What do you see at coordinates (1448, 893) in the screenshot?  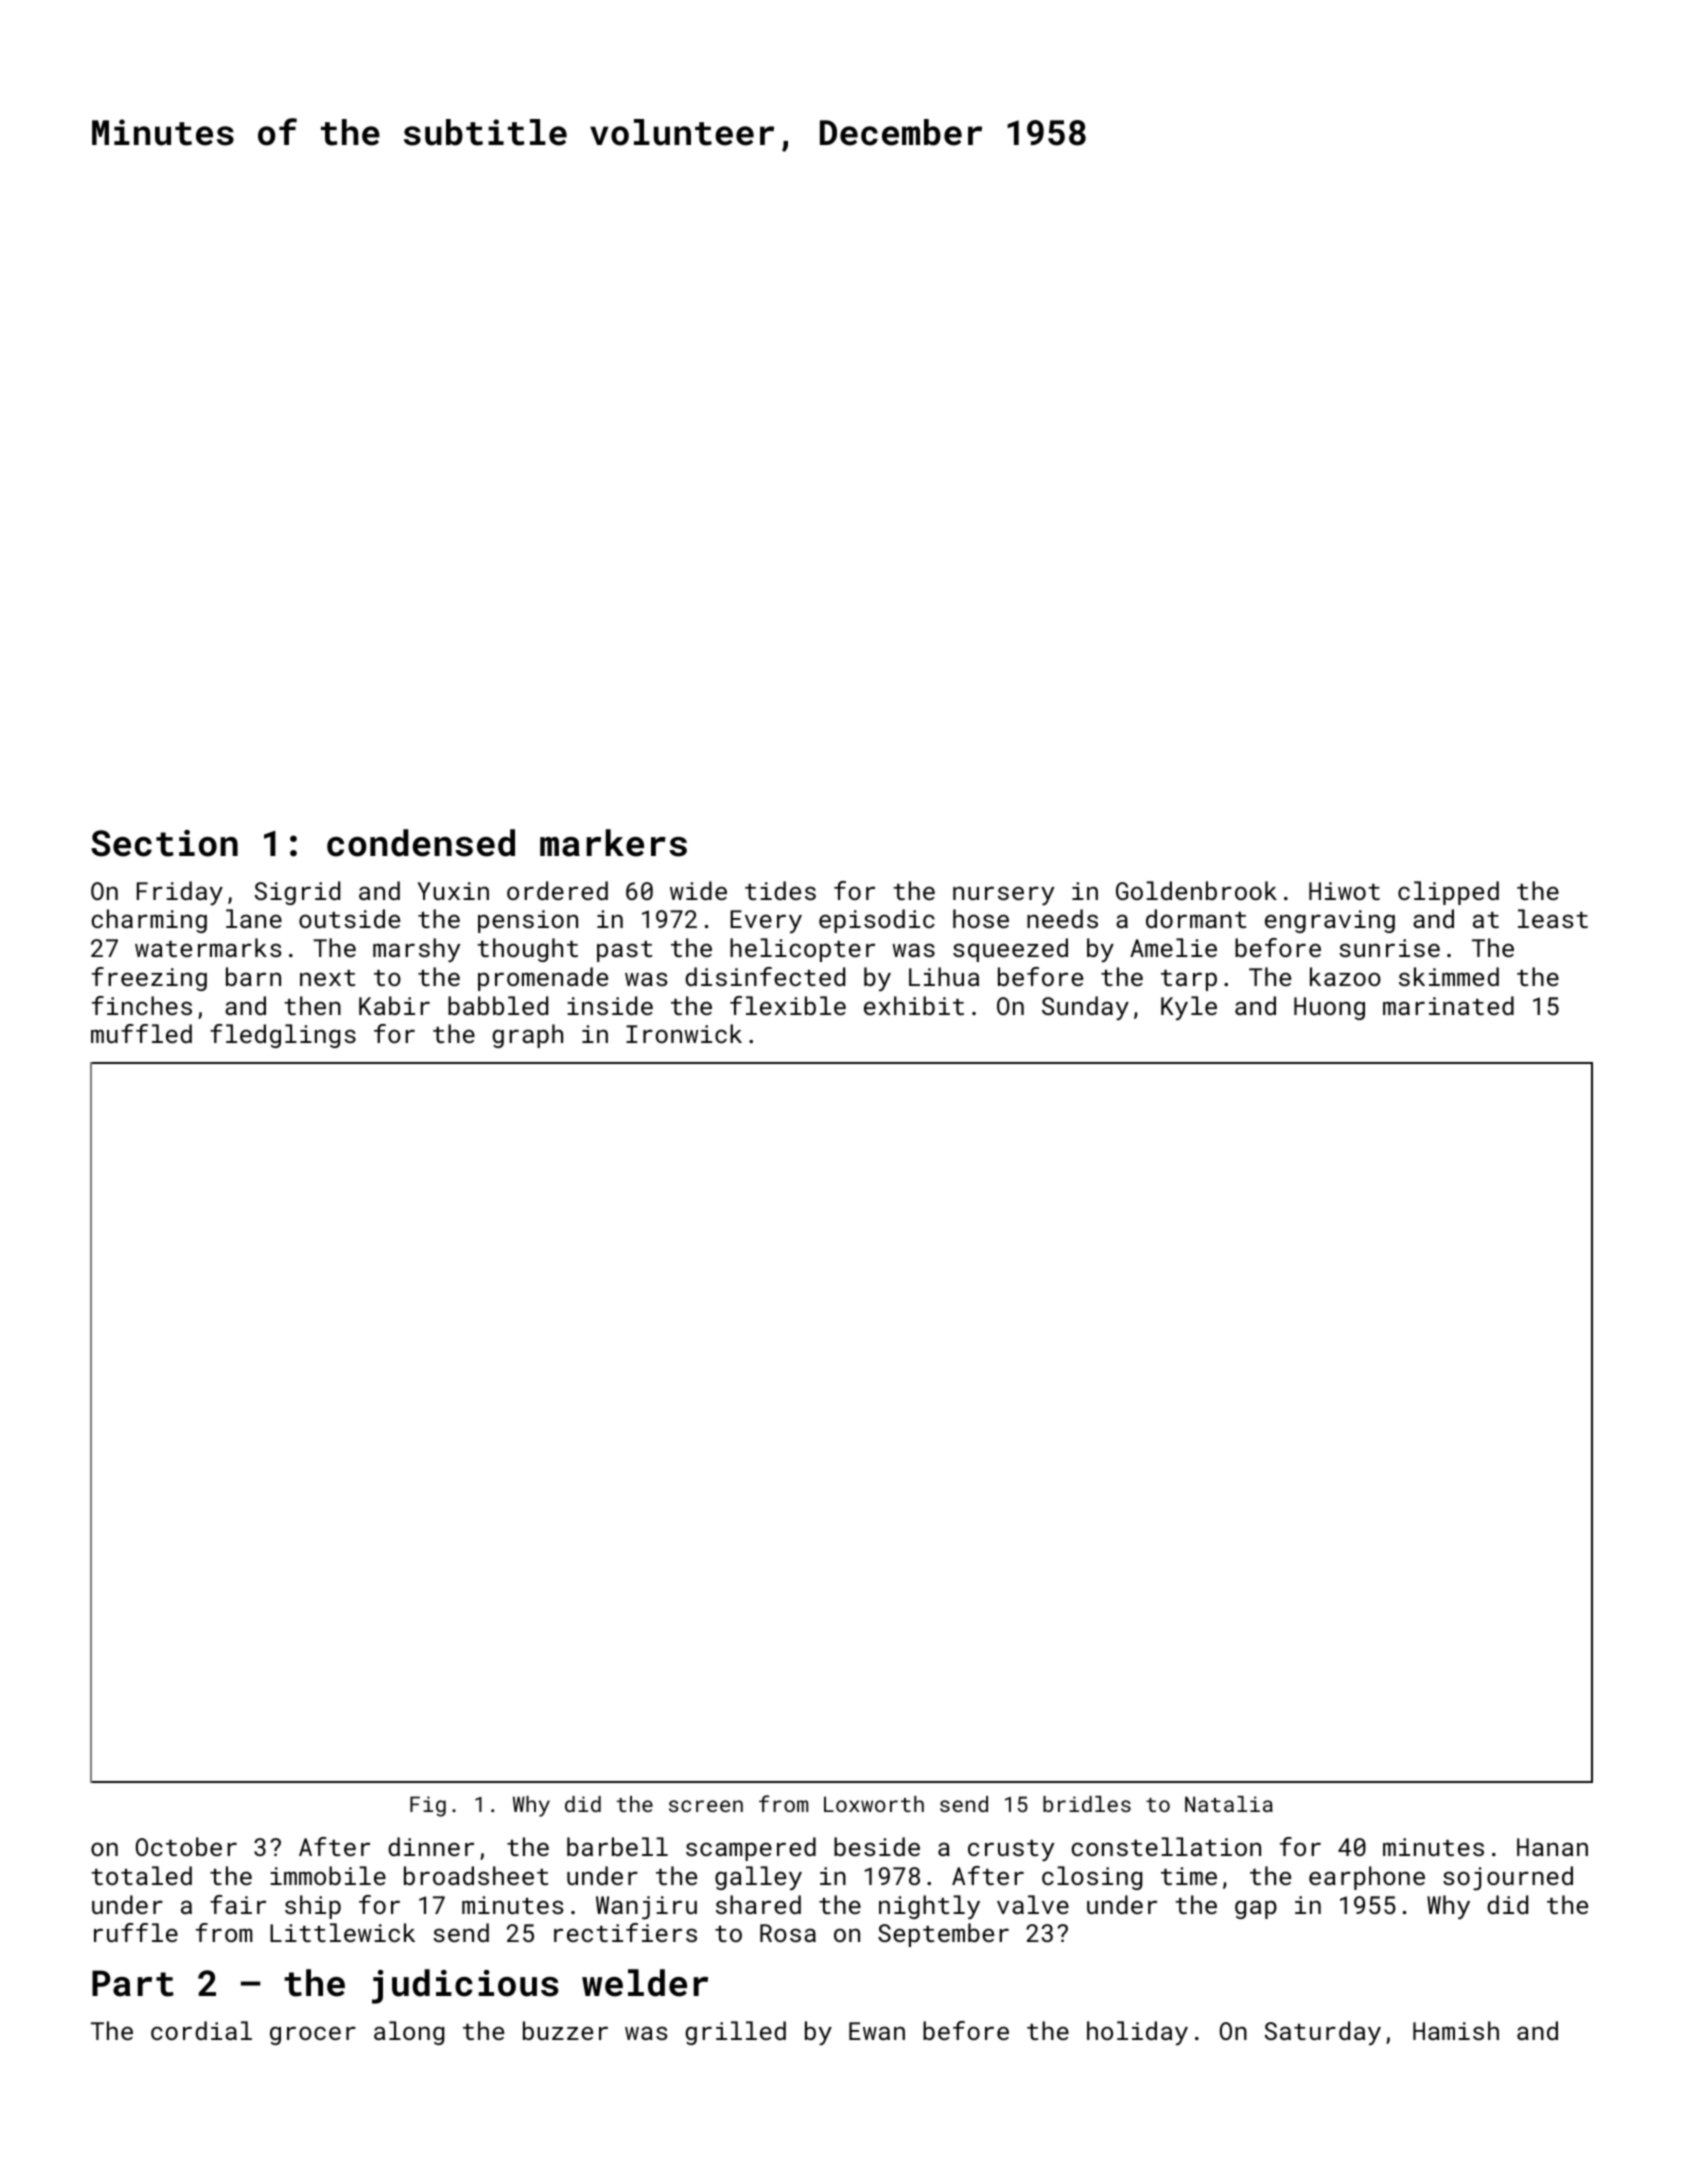 I see `clipped` at bounding box center [1448, 893].
